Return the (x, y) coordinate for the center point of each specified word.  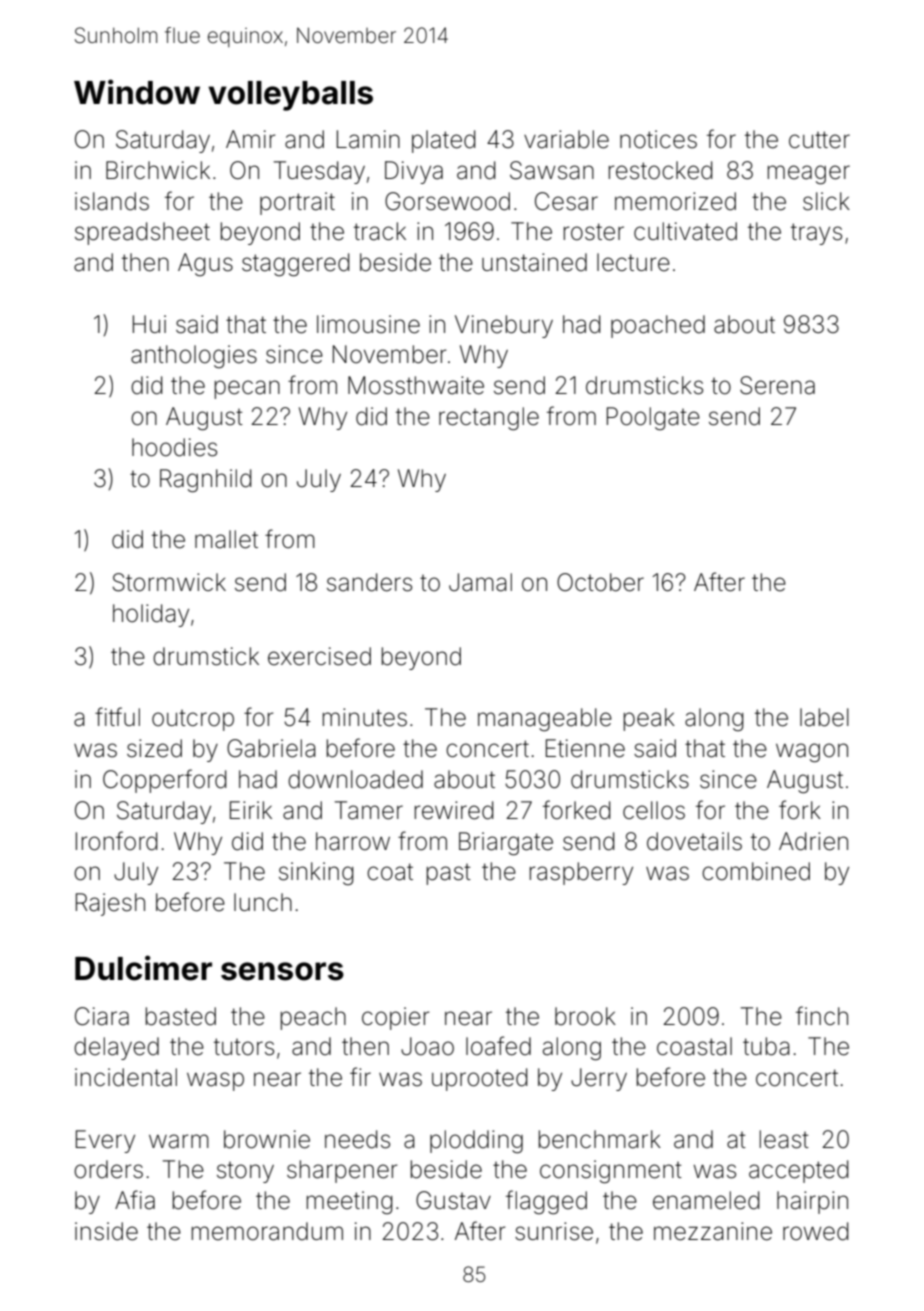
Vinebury (504, 326)
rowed (816, 1231)
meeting (350, 1202)
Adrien (813, 841)
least (784, 1139)
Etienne (585, 748)
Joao (427, 1046)
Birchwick (158, 170)
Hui (149, 324)
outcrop (193, 720)
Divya (414, 172)
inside (106, 1231)
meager (809, 174)
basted (181, 1016)
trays (816, 234)
